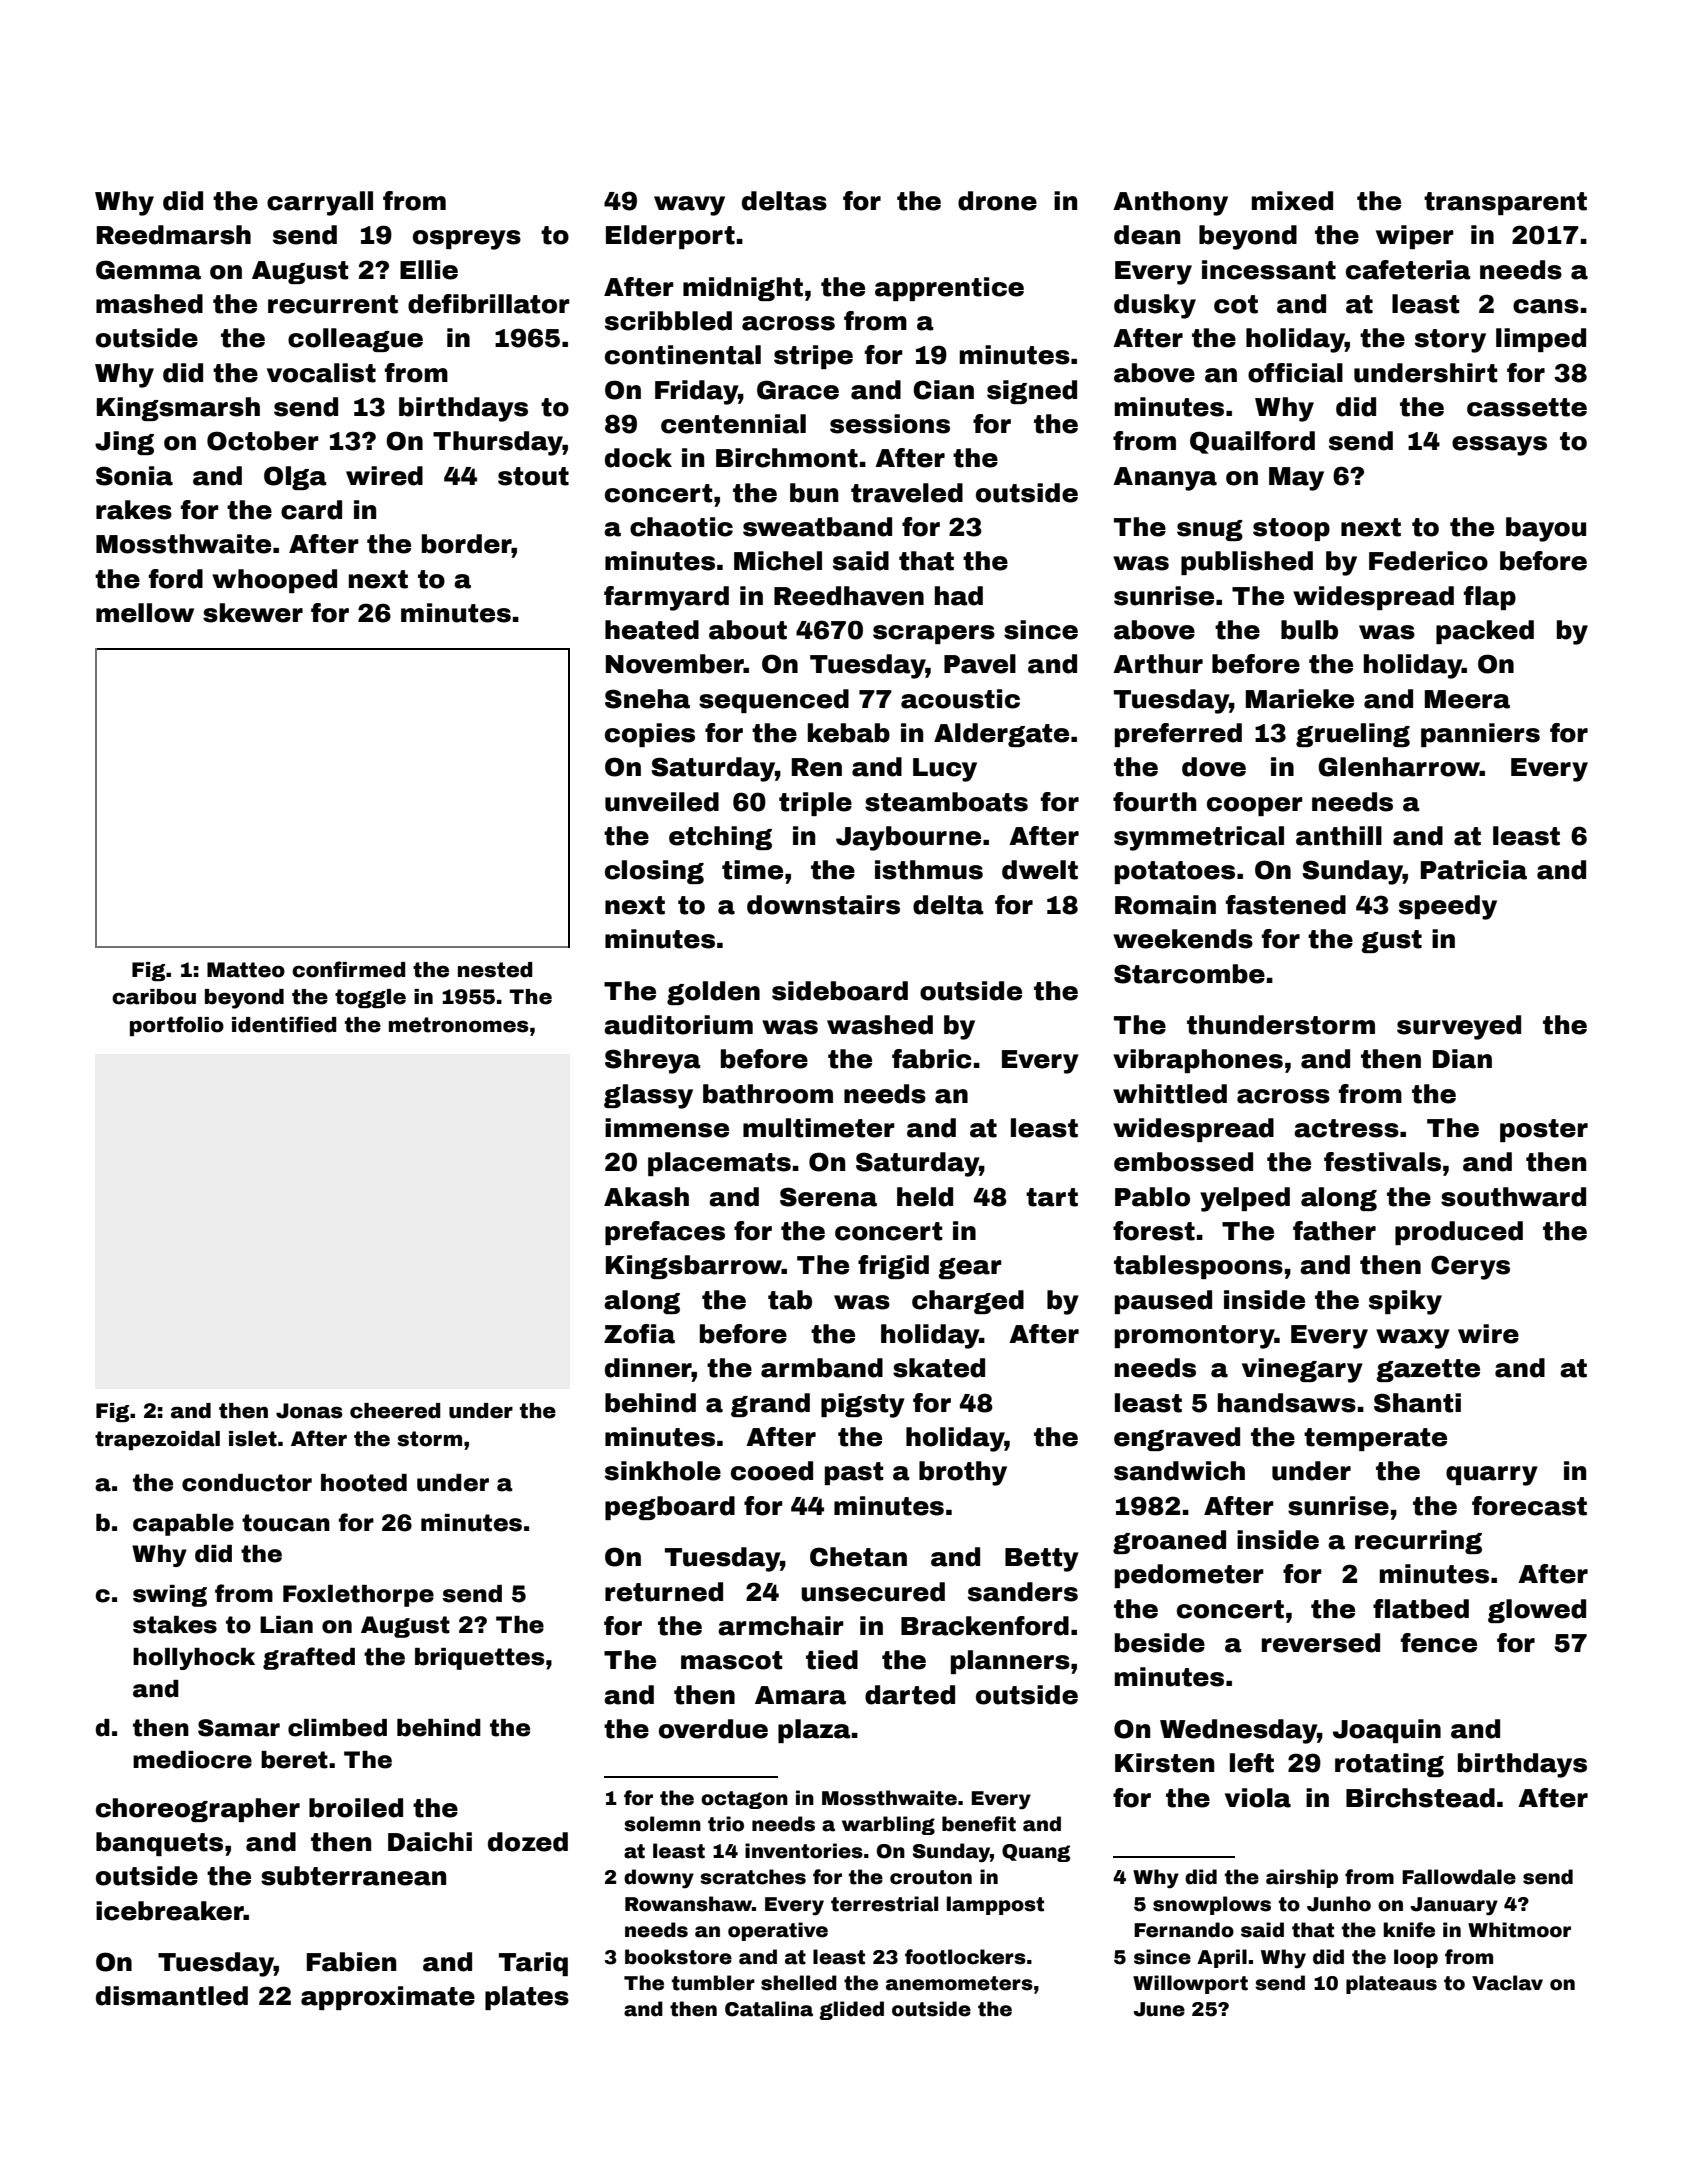 This screenshot has width=1683, height=2178. Describe the element at coordinates (1513, 1197) in the screenshot. I see `southward` at that location.
